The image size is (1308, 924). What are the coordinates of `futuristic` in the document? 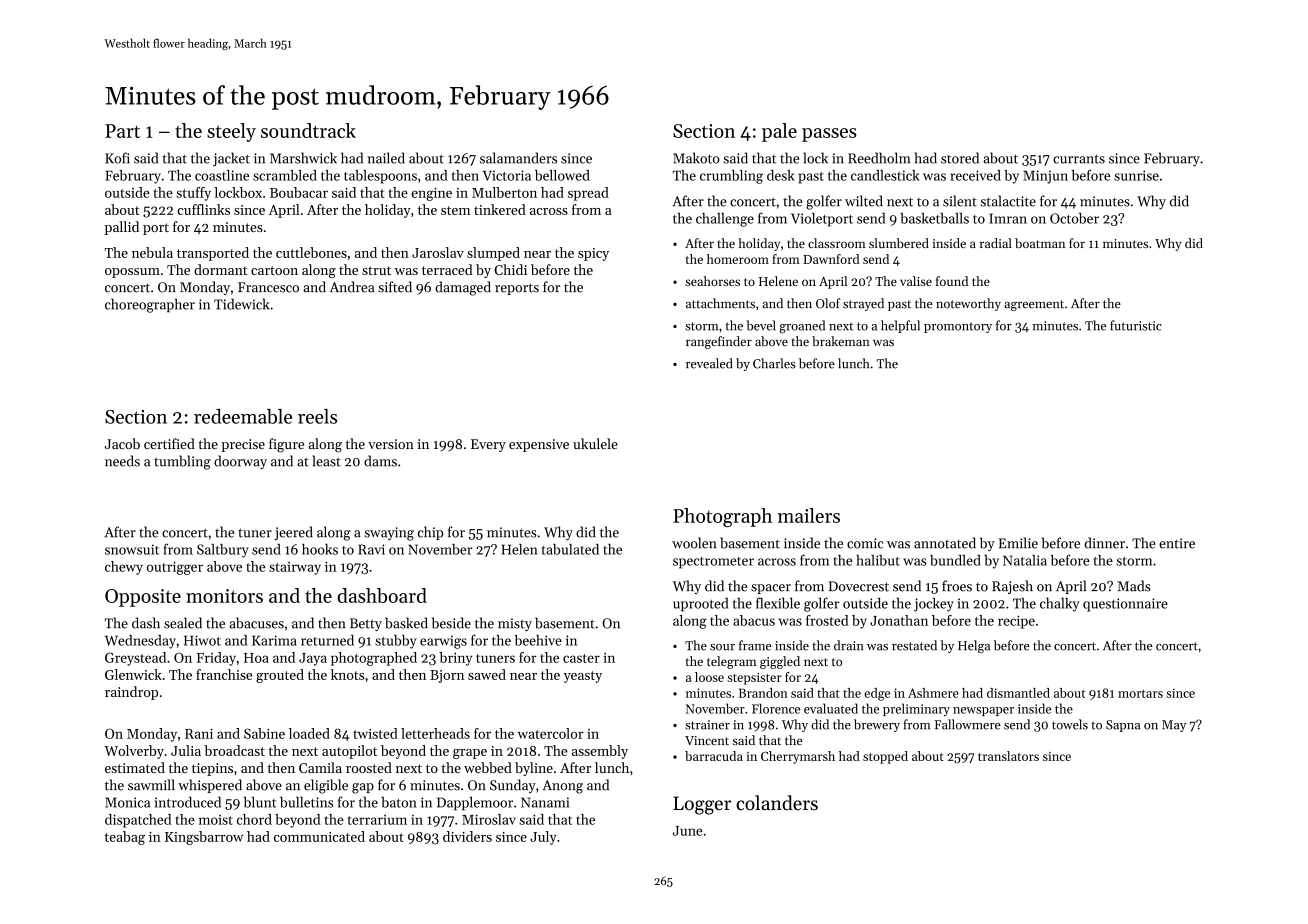 It's located at (1136, 325).
